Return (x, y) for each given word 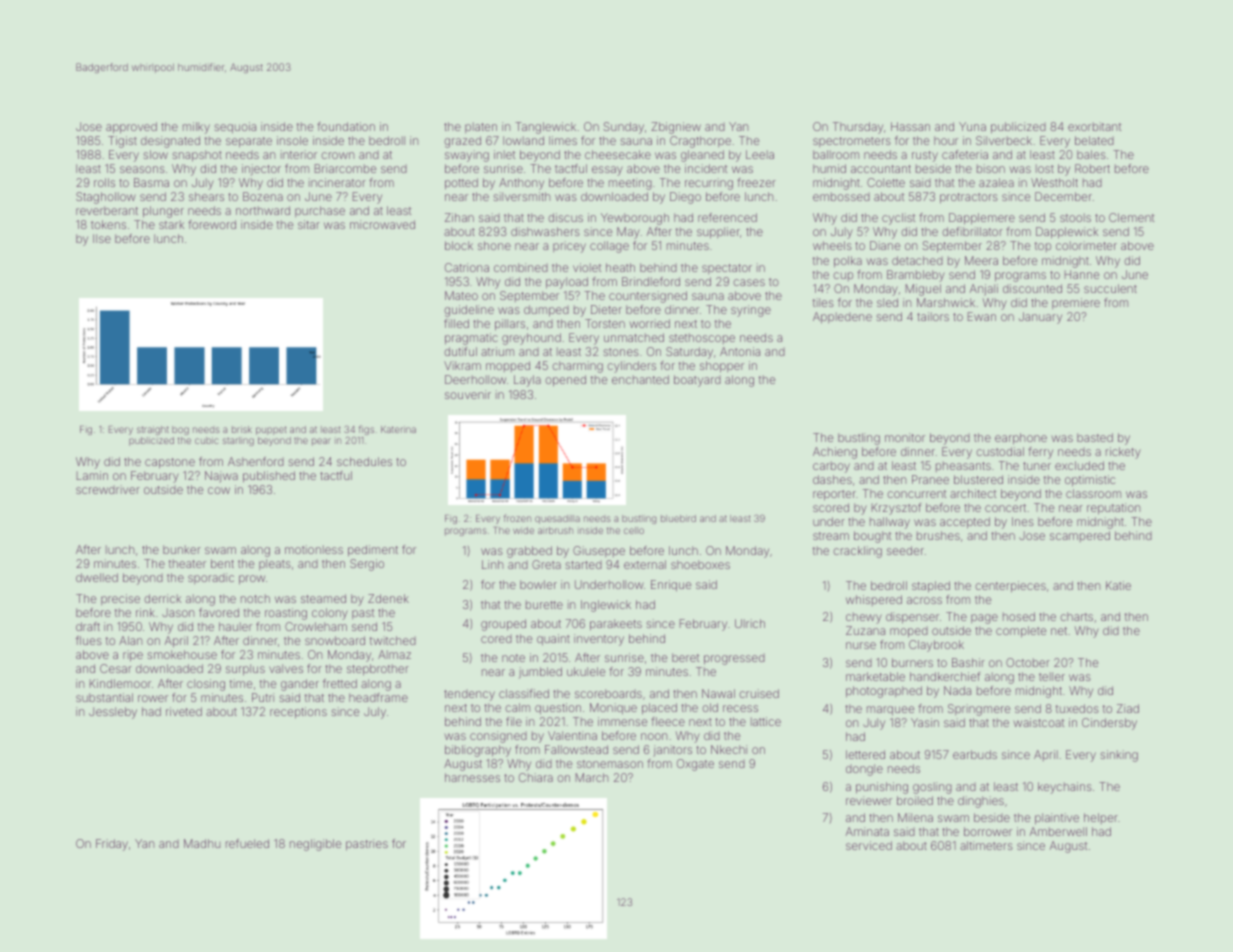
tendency (469, 695)
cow (219, 490)
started (583, 565)
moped (909, 632)
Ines (1023, 521)
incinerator (337, 182)
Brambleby (916, 276)
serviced (869, 845)
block (459, 245)
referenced (727, 217)
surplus (245, 670)
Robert (1092, 168)
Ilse (102, 238)
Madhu (202, 843)
